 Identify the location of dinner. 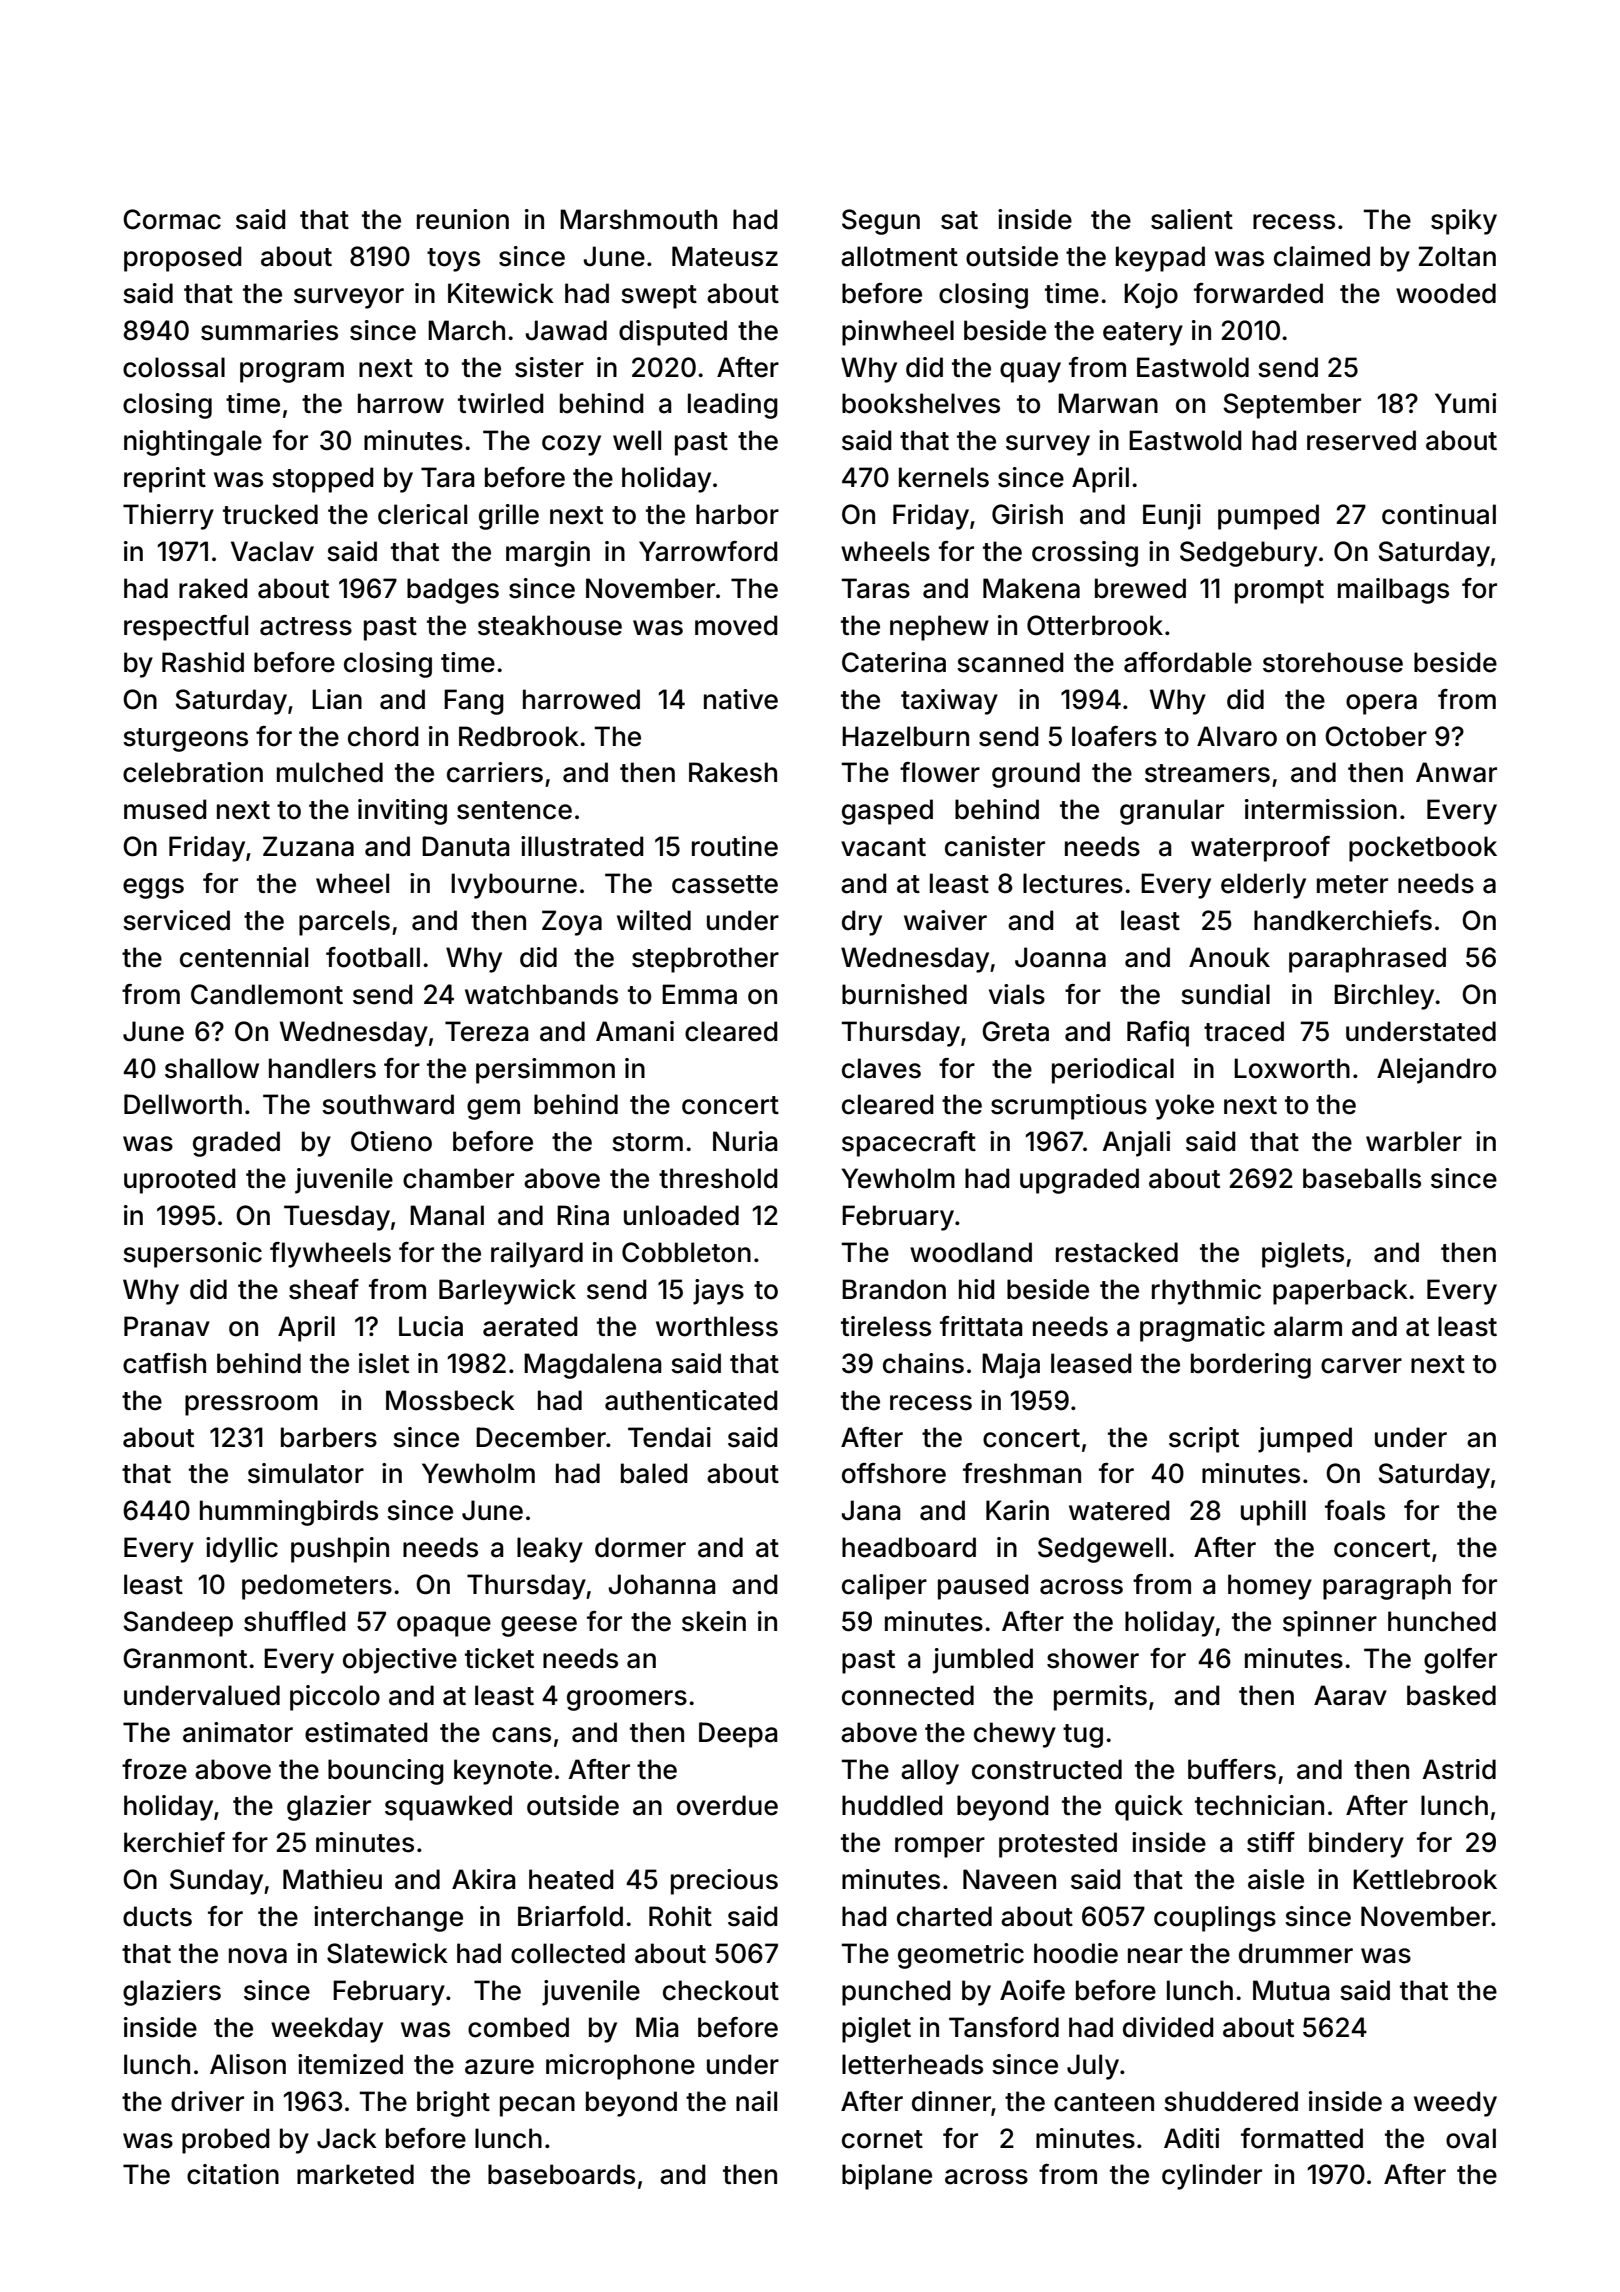
(951, 2101).
